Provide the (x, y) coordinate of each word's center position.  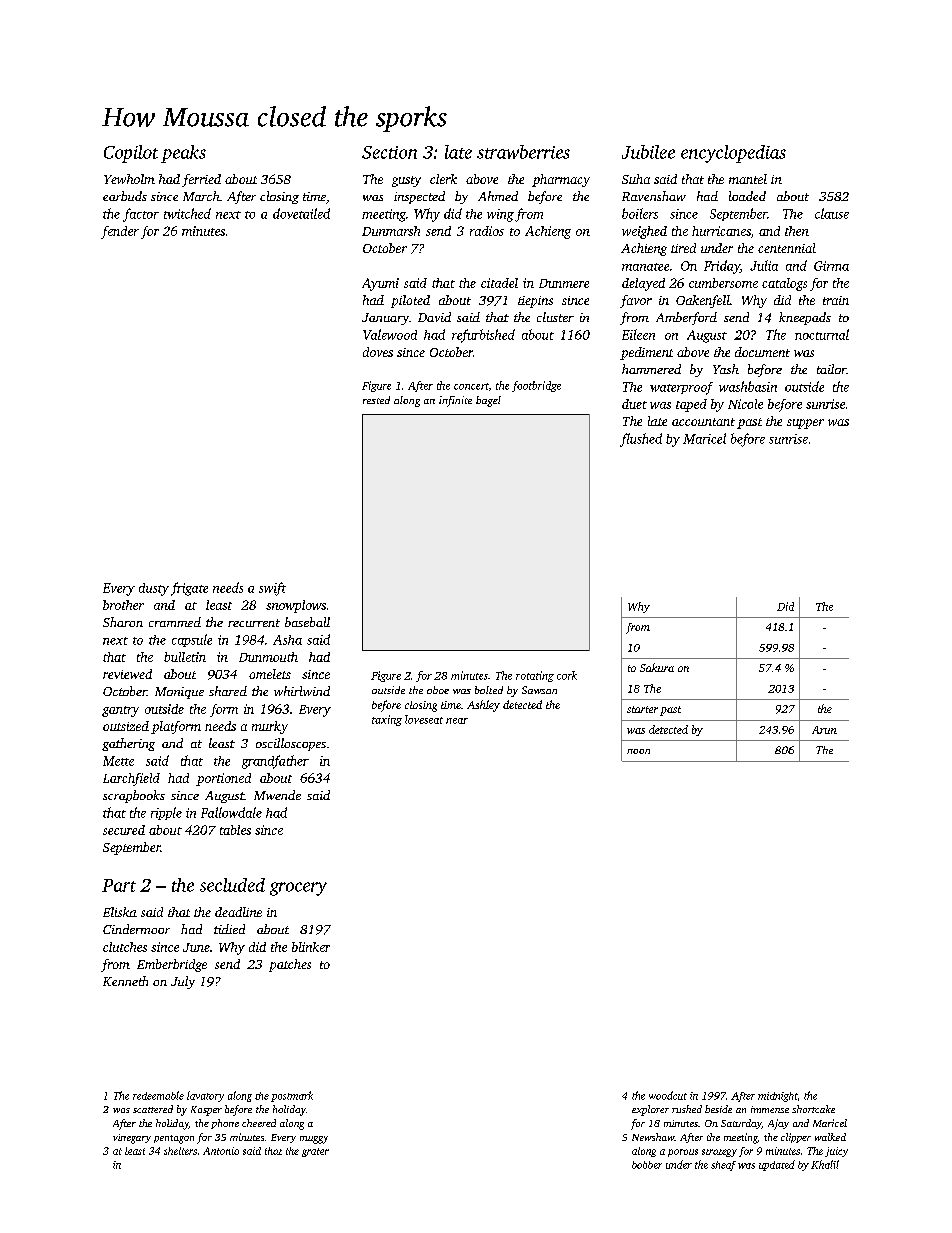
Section (389, 152)
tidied (229, 929)
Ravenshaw (654, 196)
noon (638, 751)
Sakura (657, 667)
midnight (777, 1097)
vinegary (132, 1139)
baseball (307, 622)
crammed (175, 622)
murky (270, 727)
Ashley (483, 706)
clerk (443, 179)
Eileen (638, 334)
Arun (824, 730)
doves (378, 352)
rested (376, 400)
